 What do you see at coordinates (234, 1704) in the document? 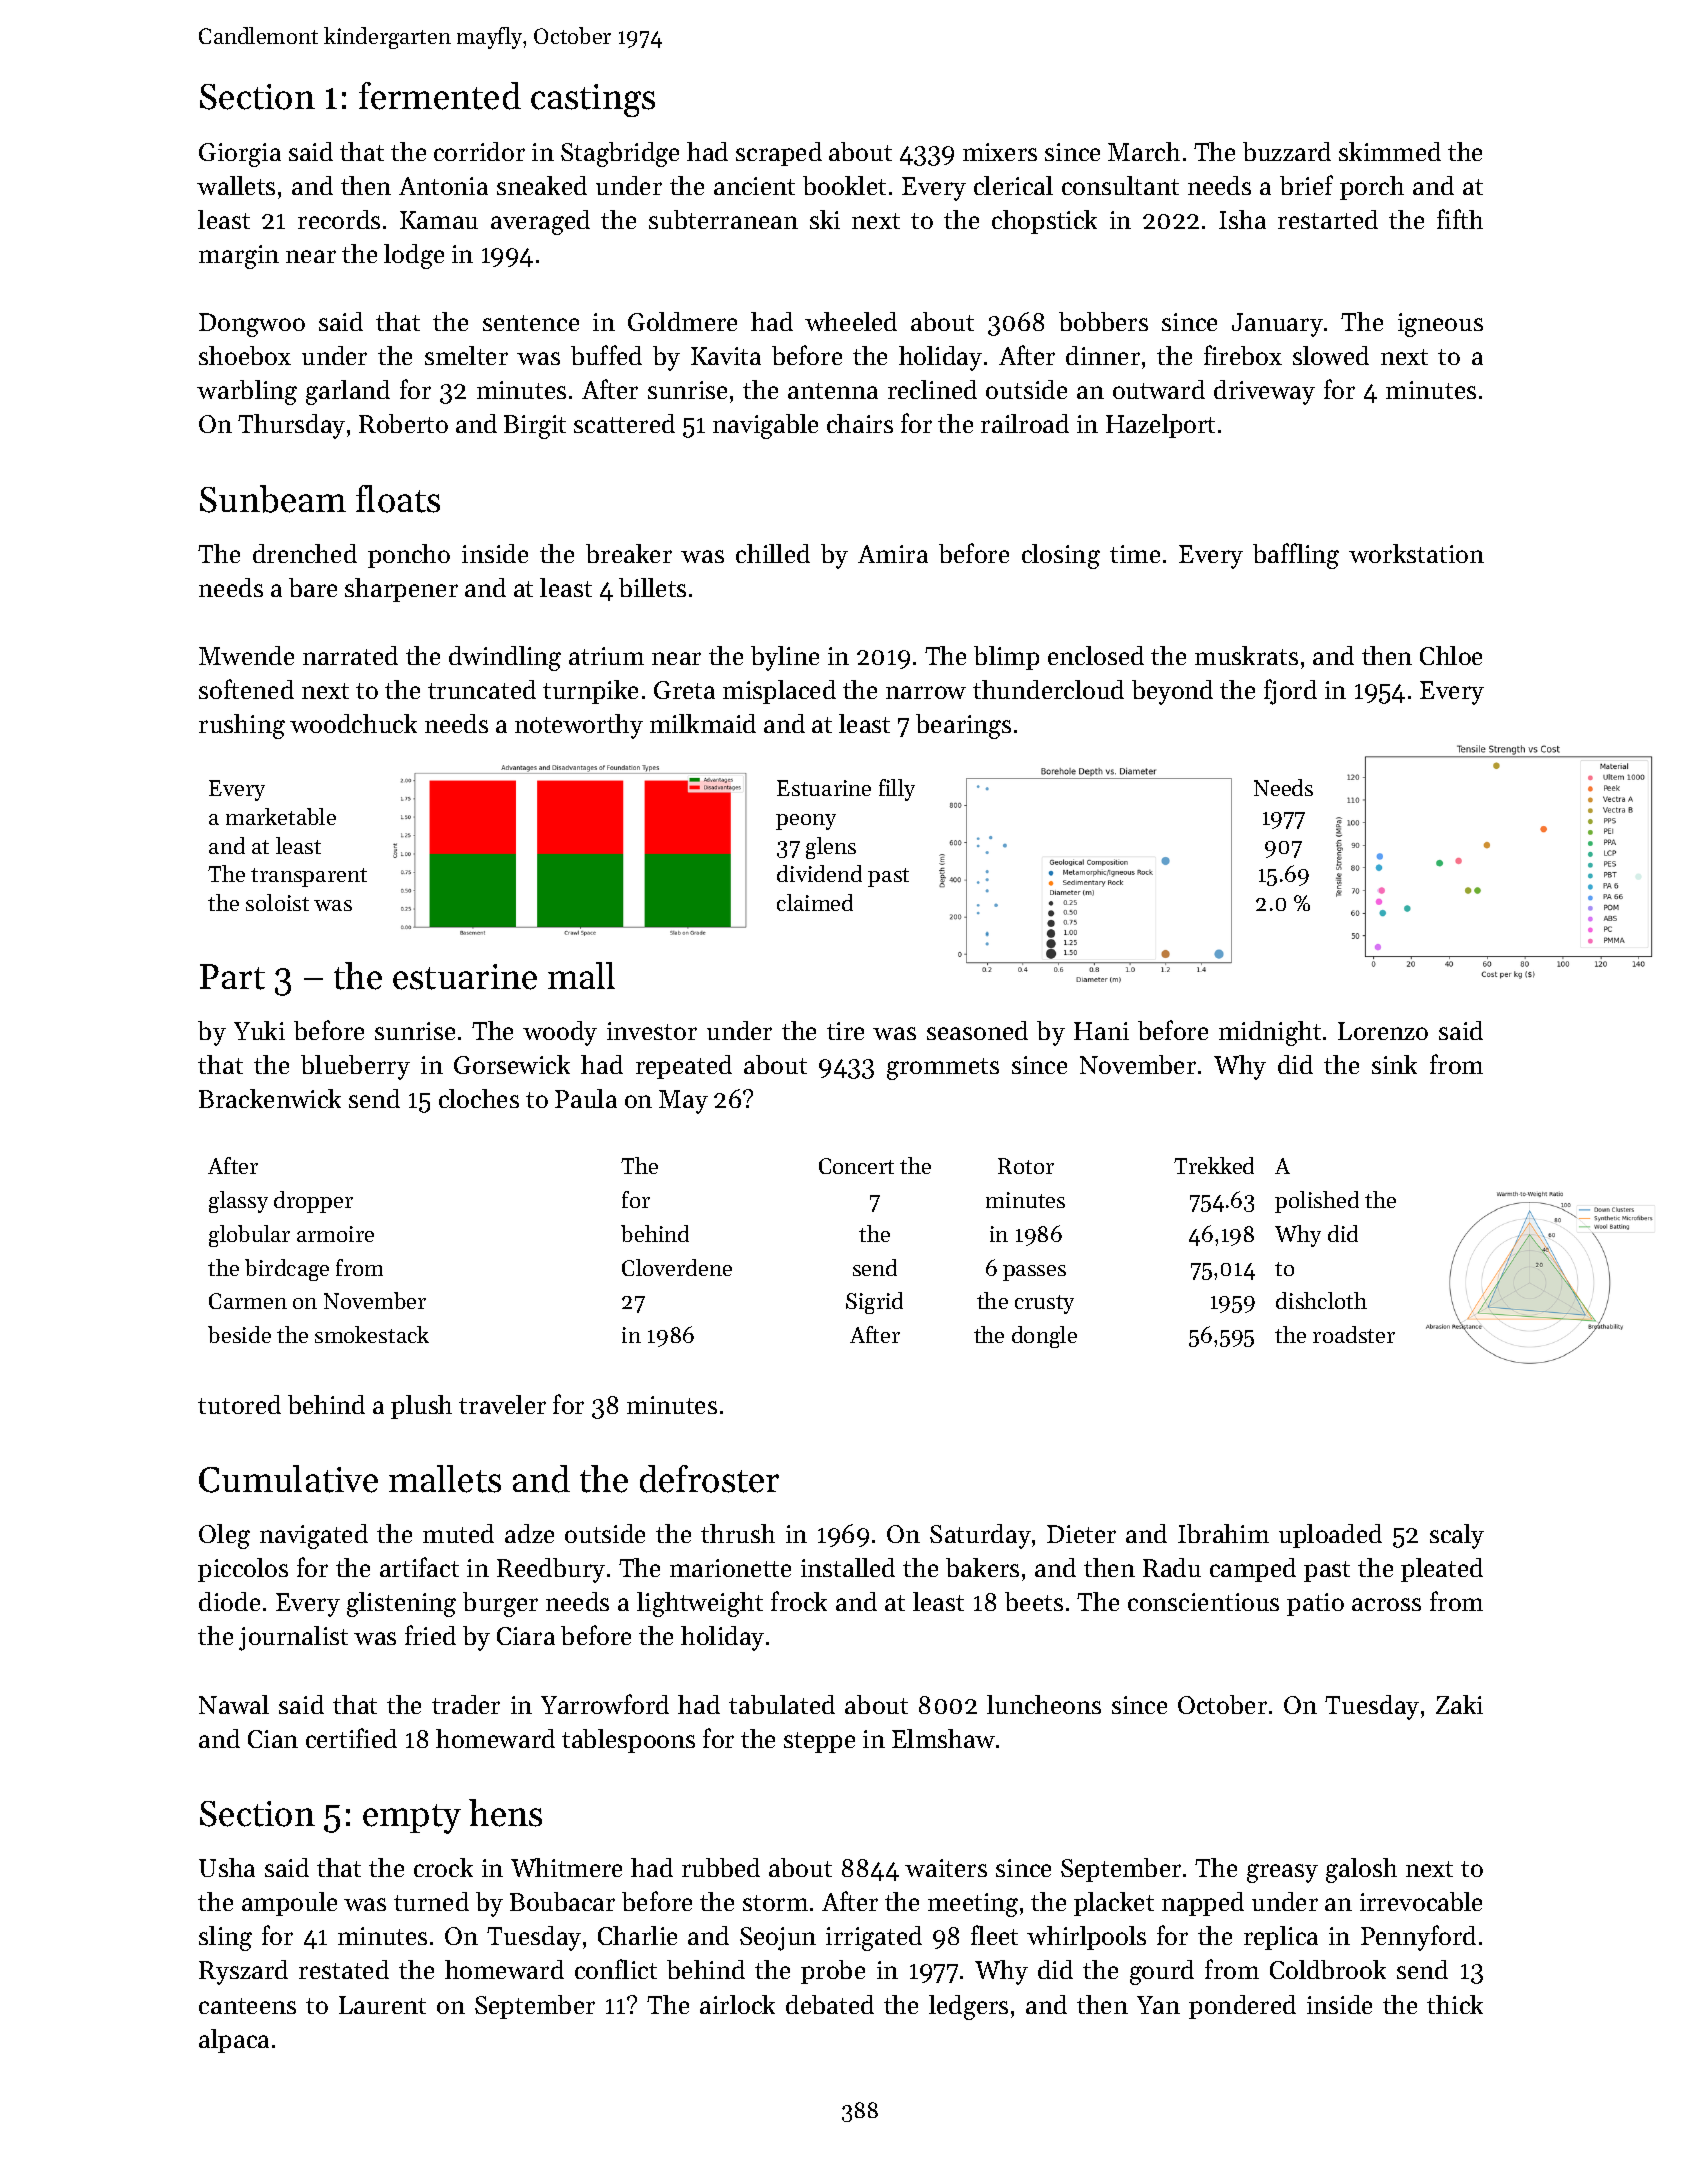
I see `Nawal` at bounding box center [234, 1704].
